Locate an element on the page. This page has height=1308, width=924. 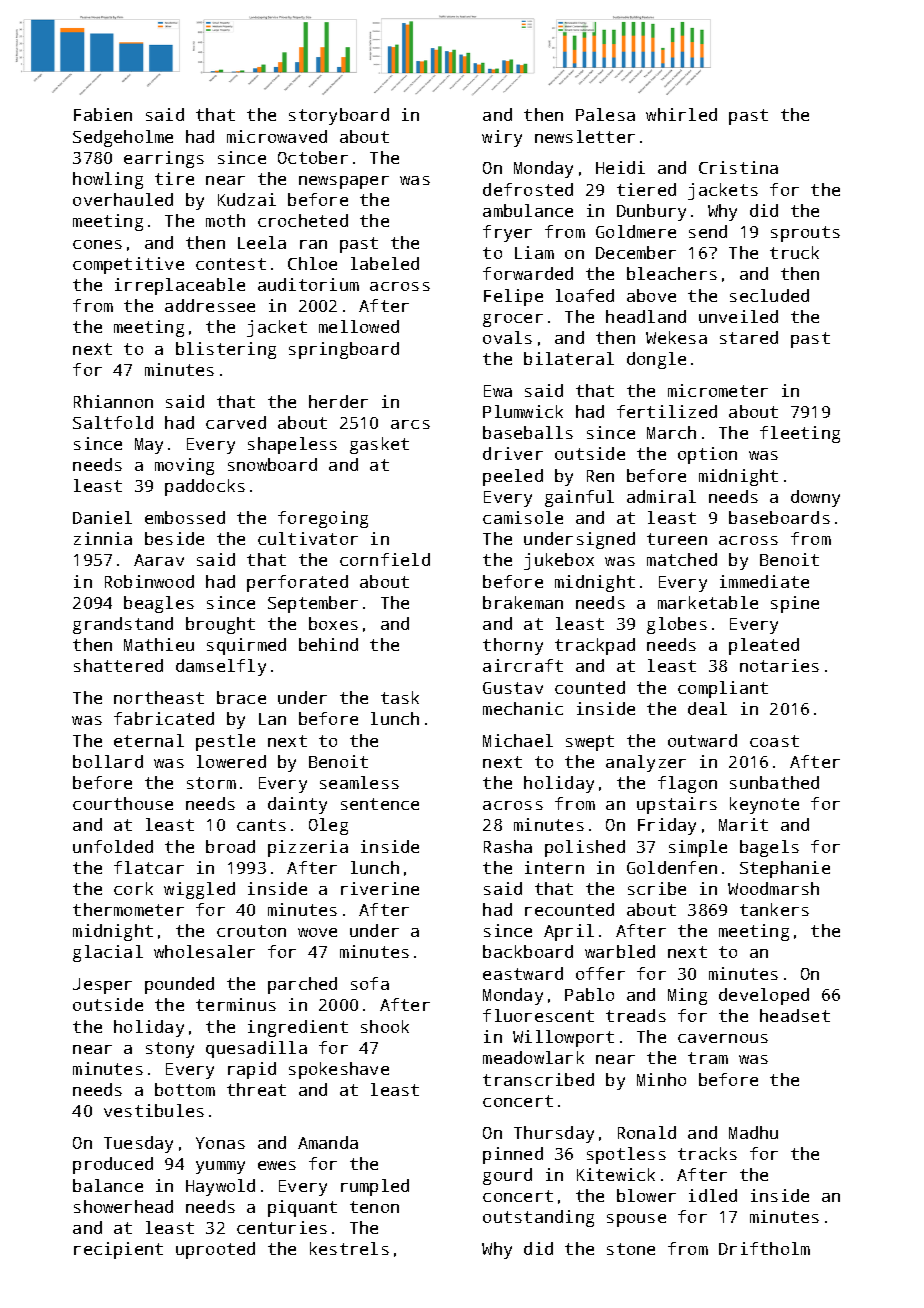
Rhiannon is located at coordinates (113, 401).
